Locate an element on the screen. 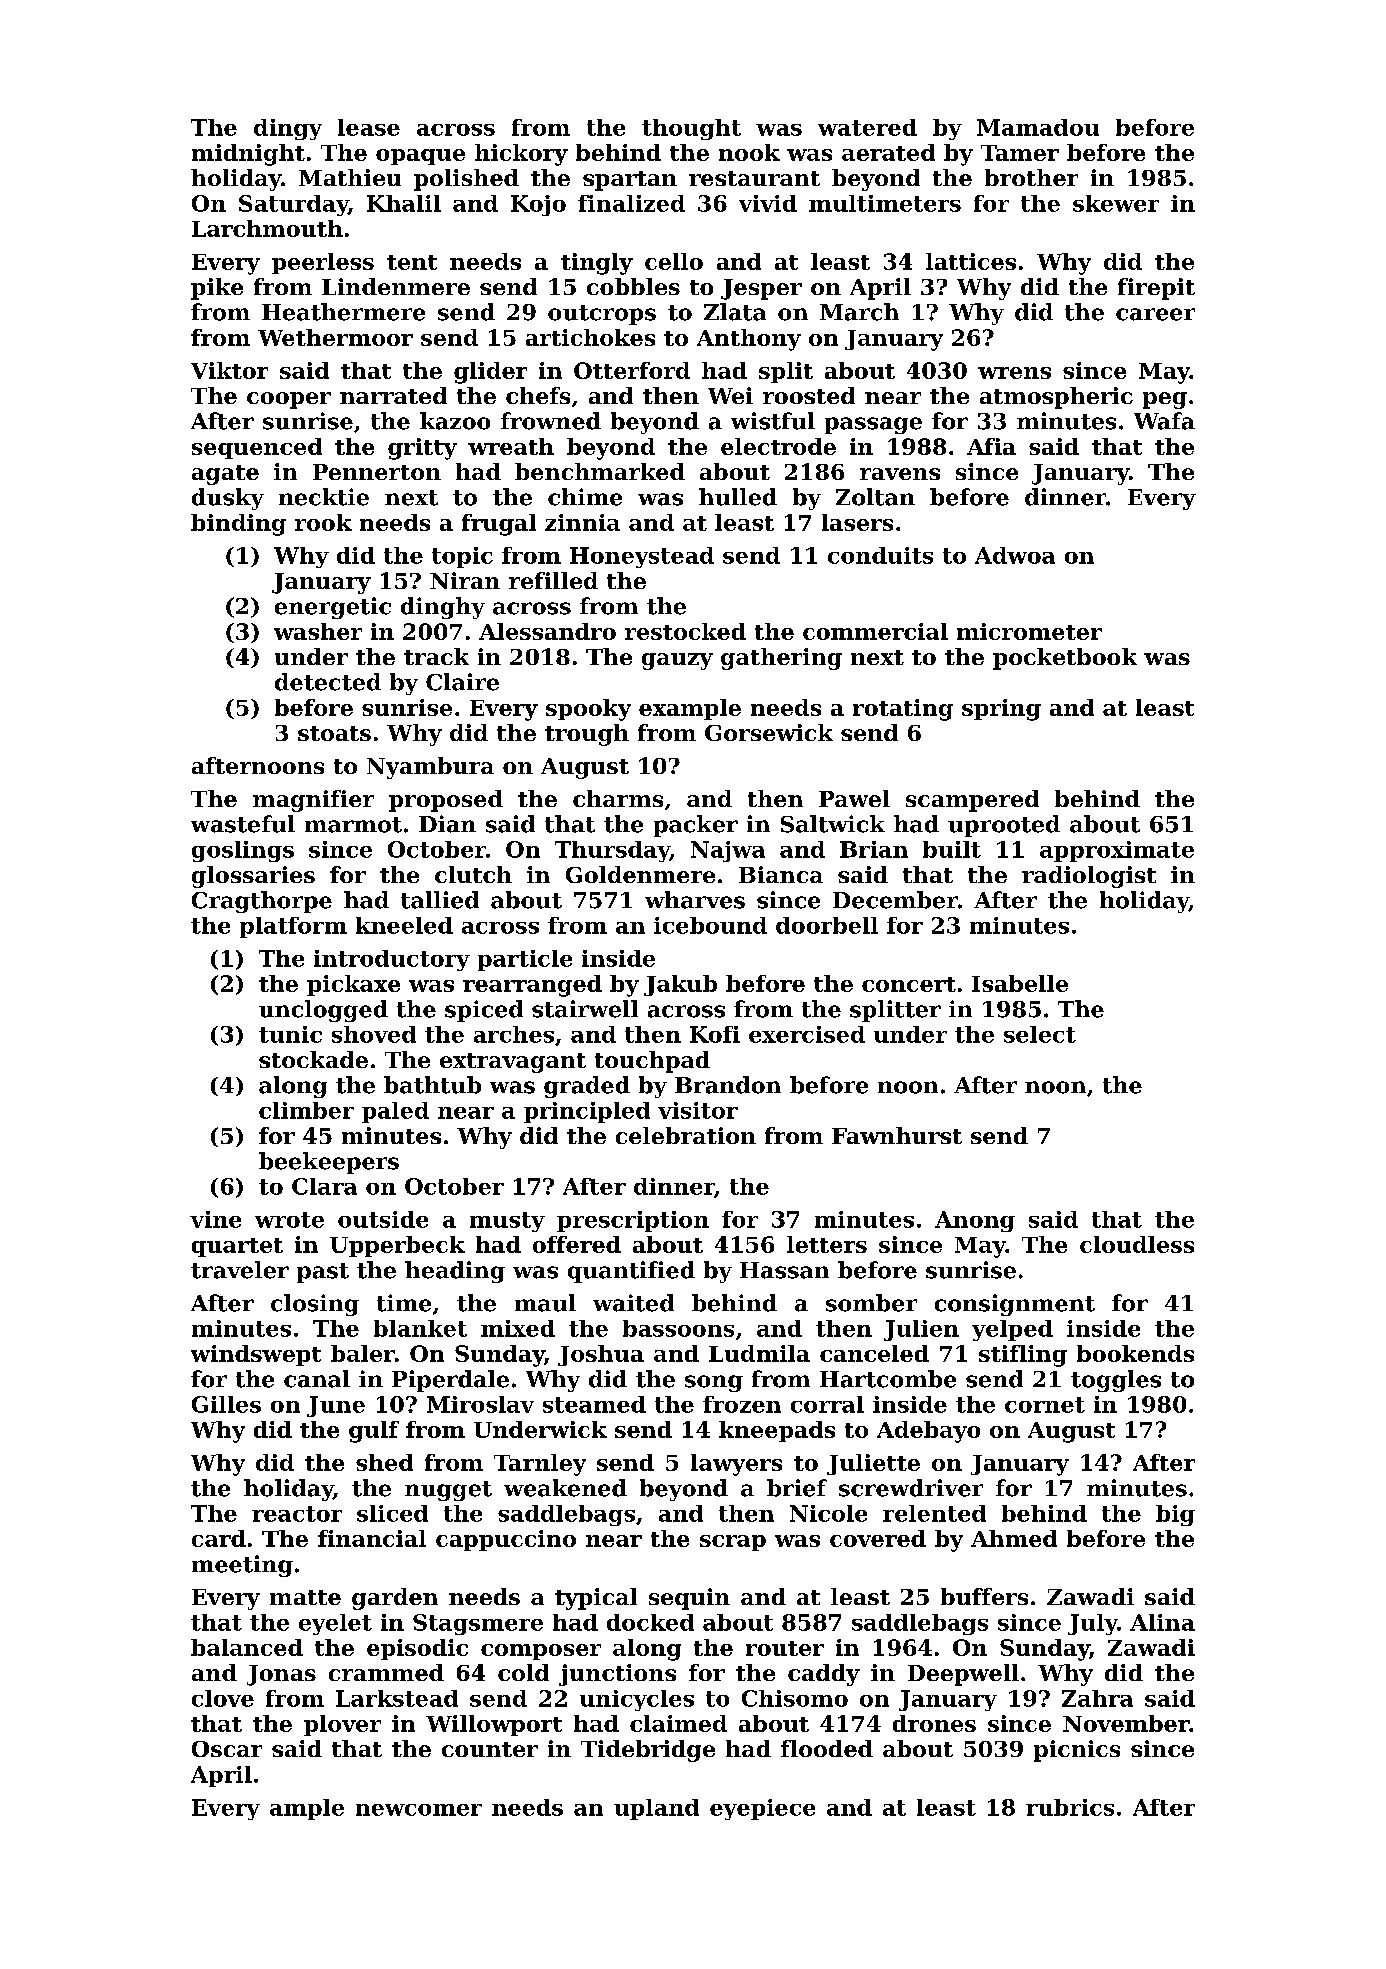 The height and width of the screenshot is (1969, 1386). Cragthorpe is located at coordinates (262, 902).
